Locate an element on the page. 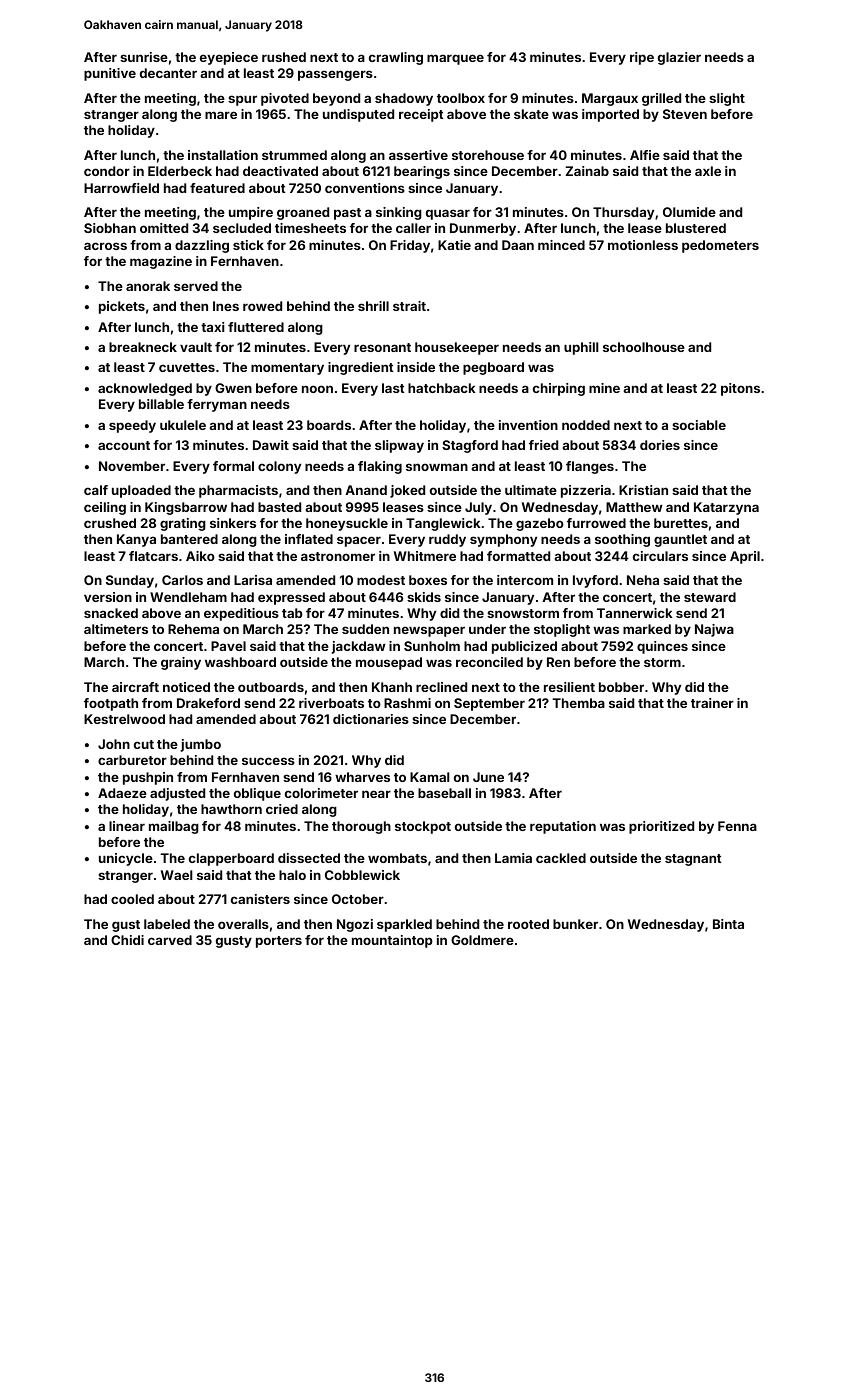 Image resolution: width=849 pixels, height=1400 pixels. toolbox is located at coordinates (461, 98).
